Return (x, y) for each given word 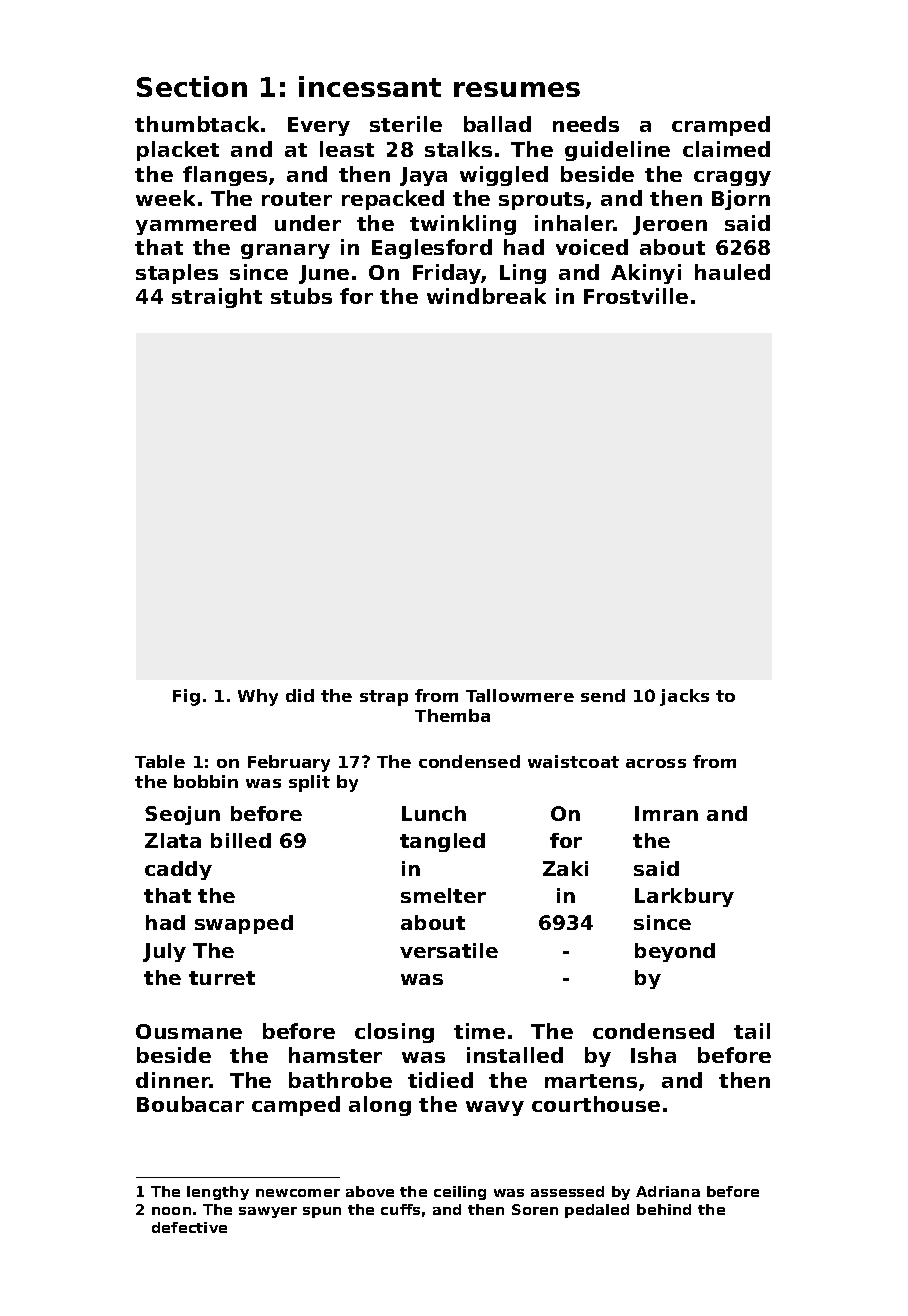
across (656, 763)
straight (217, 298)
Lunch (434, 813)
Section (192, 86)
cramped (721, 126)
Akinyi (646, 274)
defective (189, 1227)
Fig (186, 697)
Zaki (565, 868)
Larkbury (684, 897)
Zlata (173, 840)
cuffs (400, 1209)
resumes (517, 89)
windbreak (486, 296)
